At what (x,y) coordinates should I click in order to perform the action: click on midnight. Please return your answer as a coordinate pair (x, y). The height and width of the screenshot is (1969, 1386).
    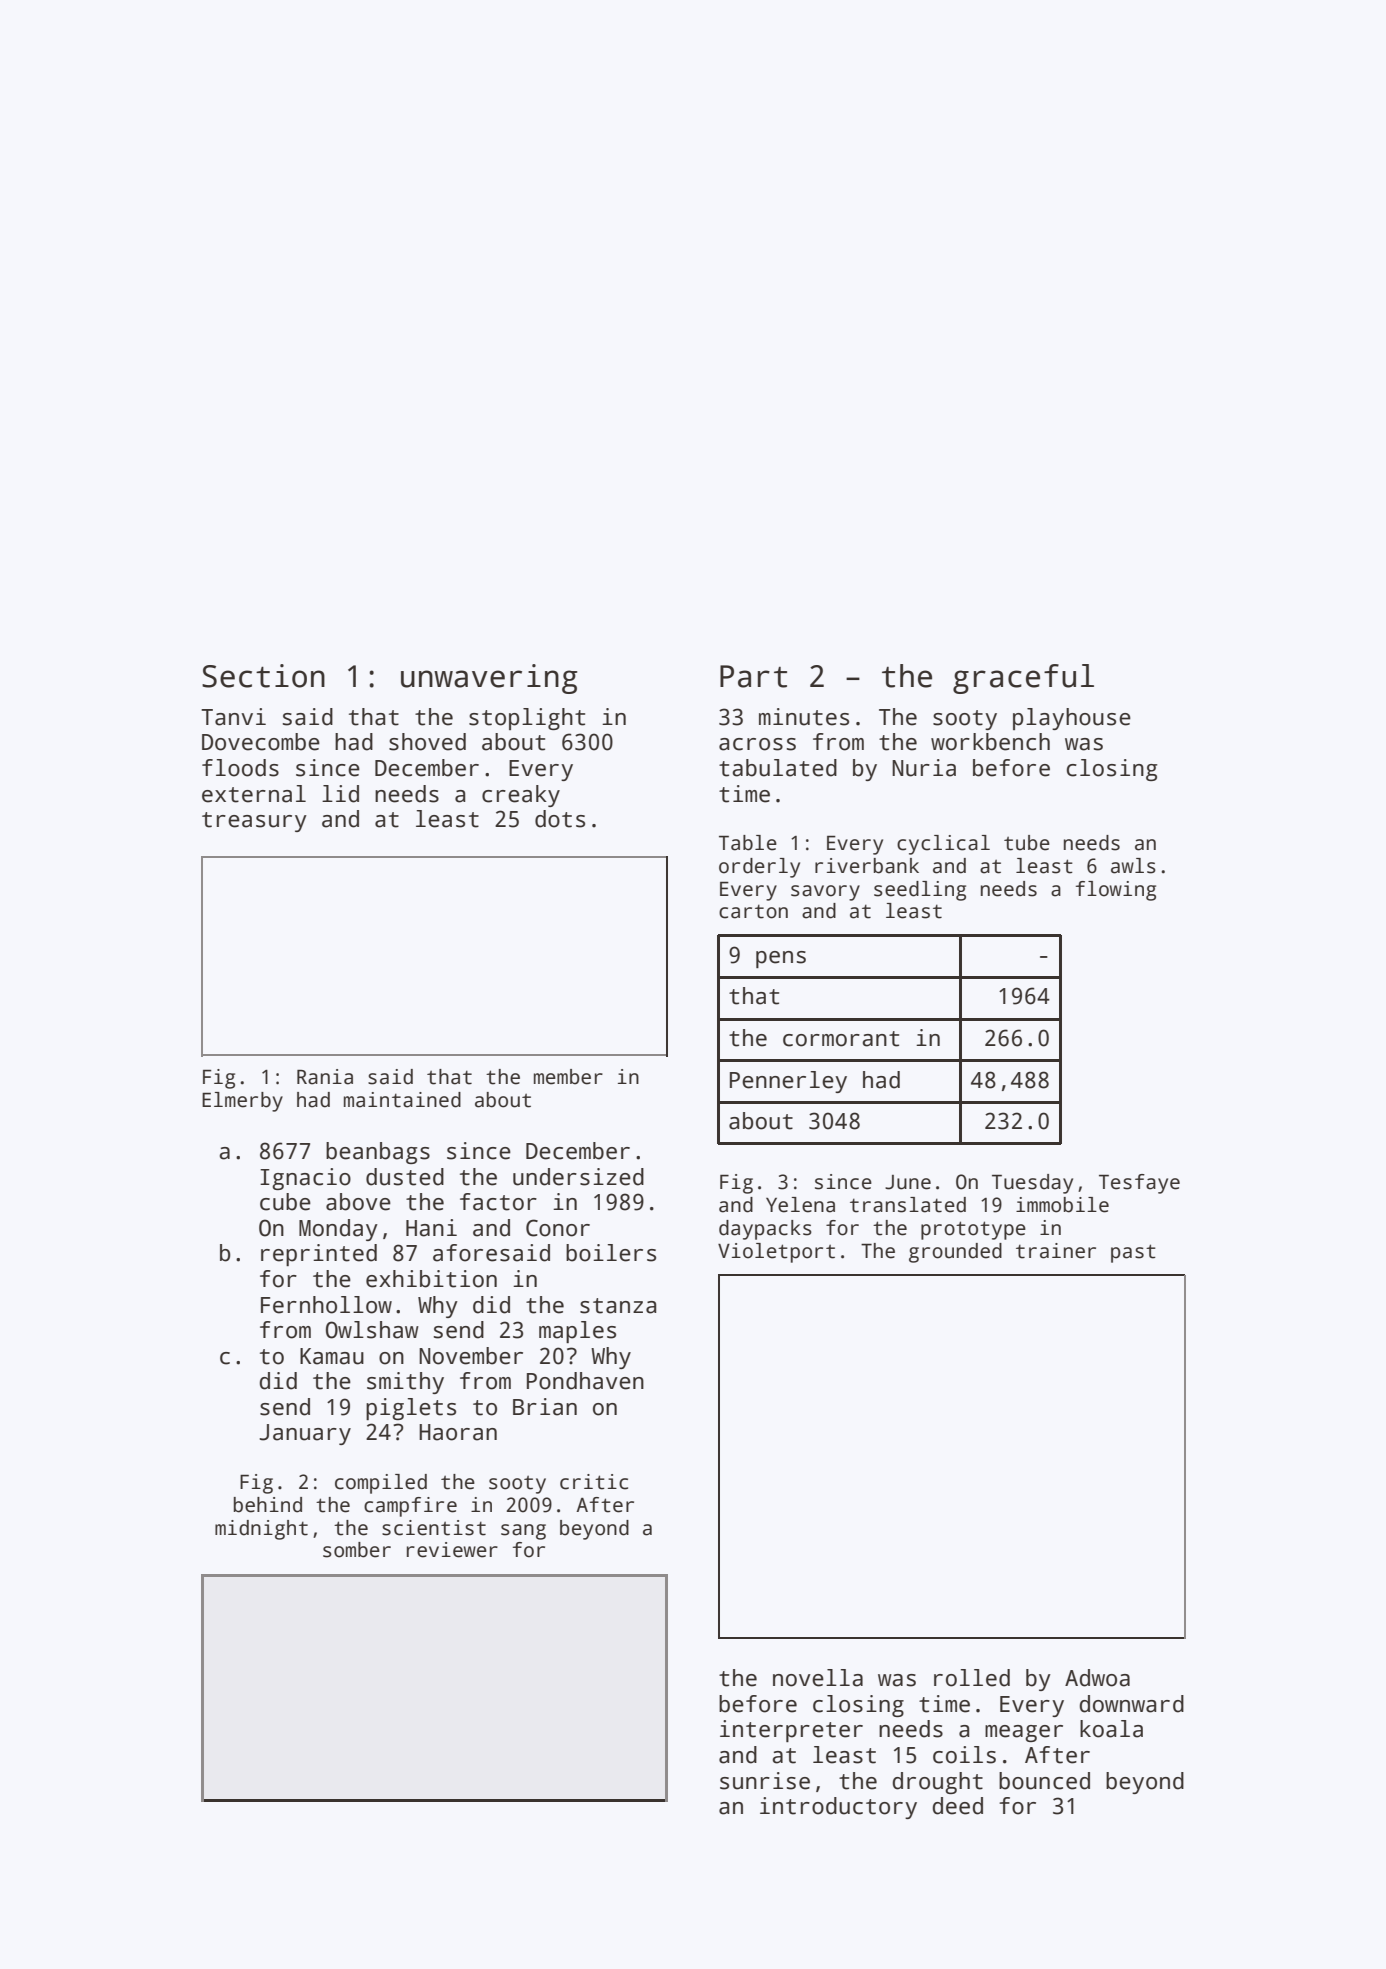
    Looking at the image, I should click on (261, 1530).
